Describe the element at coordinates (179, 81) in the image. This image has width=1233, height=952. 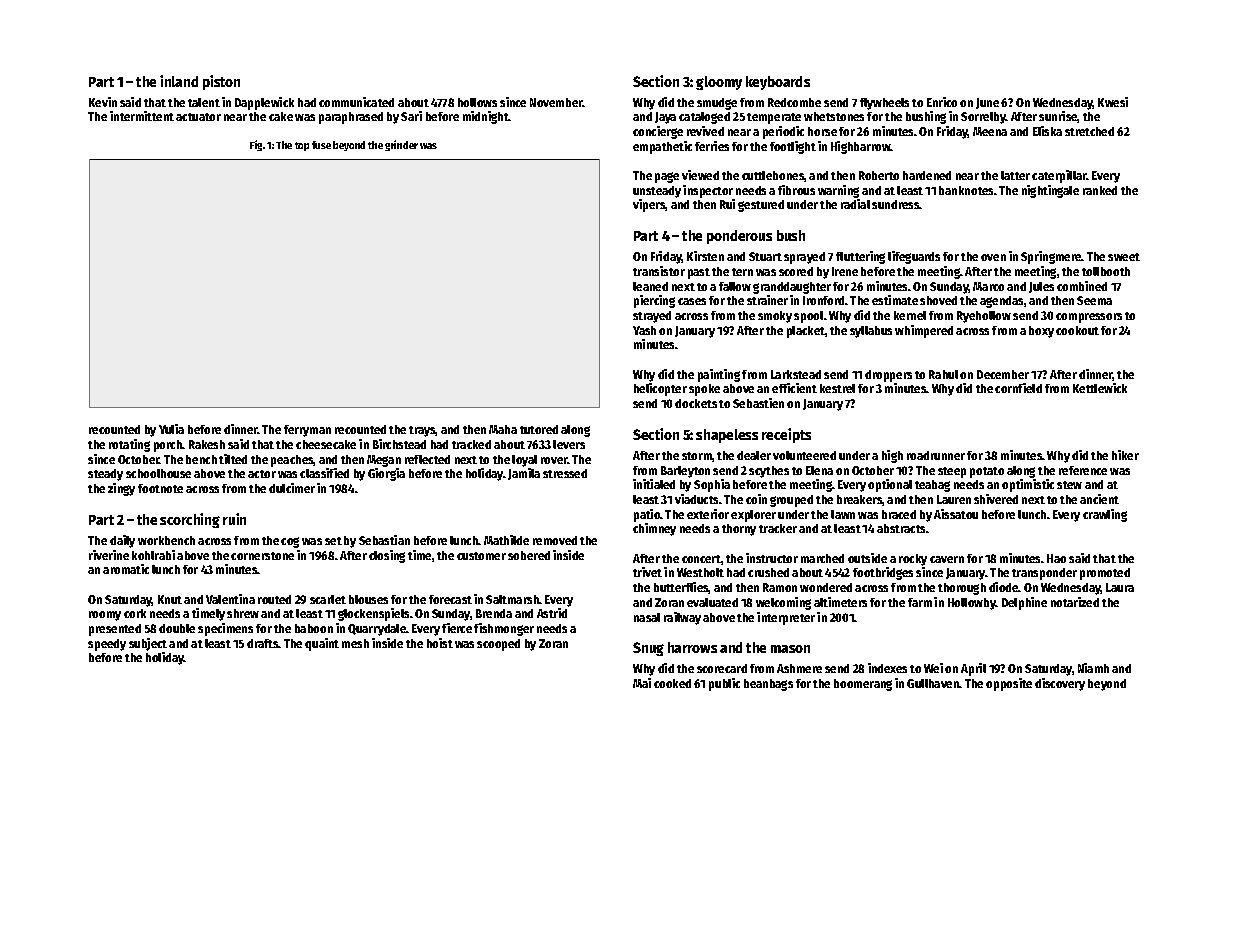
I see `inland` at that location.
